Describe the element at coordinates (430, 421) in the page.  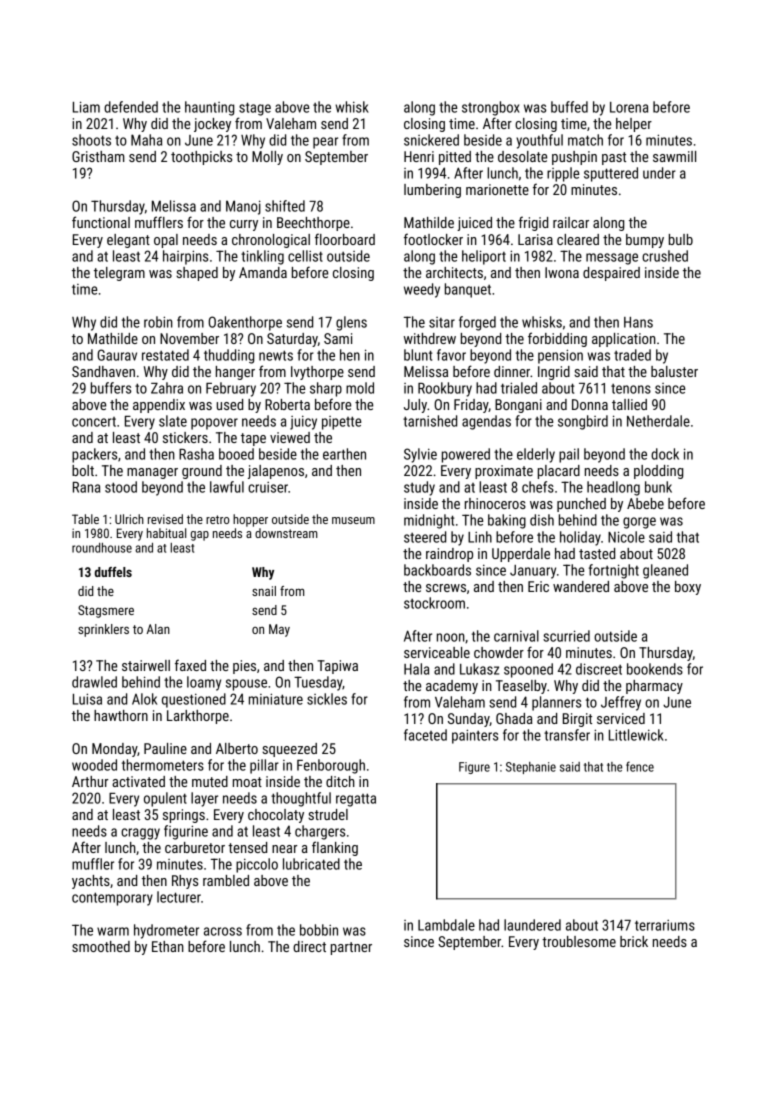
I see `tarnished` at that location.
